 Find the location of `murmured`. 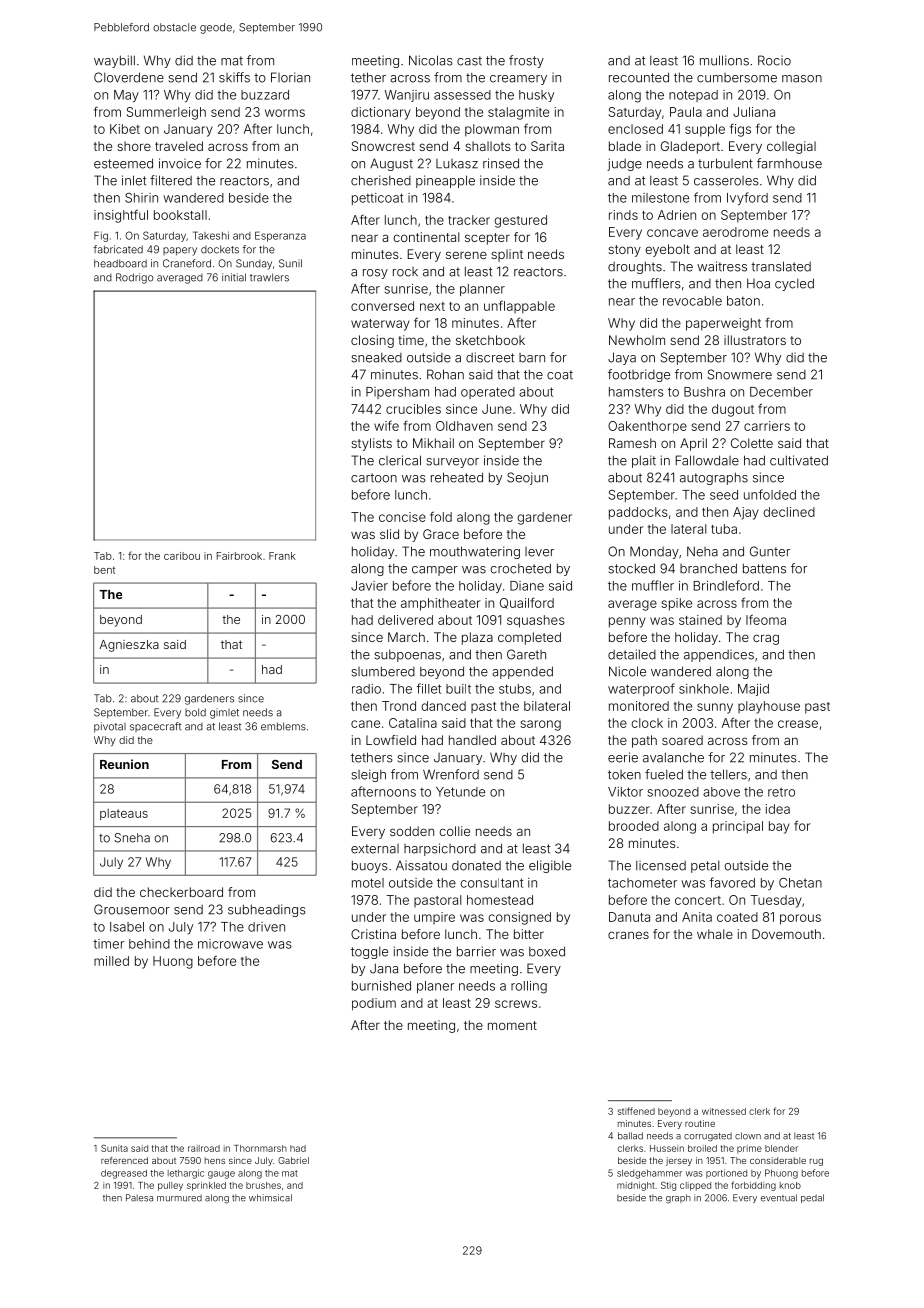

murmured is located at coordinates (179, 1198).
